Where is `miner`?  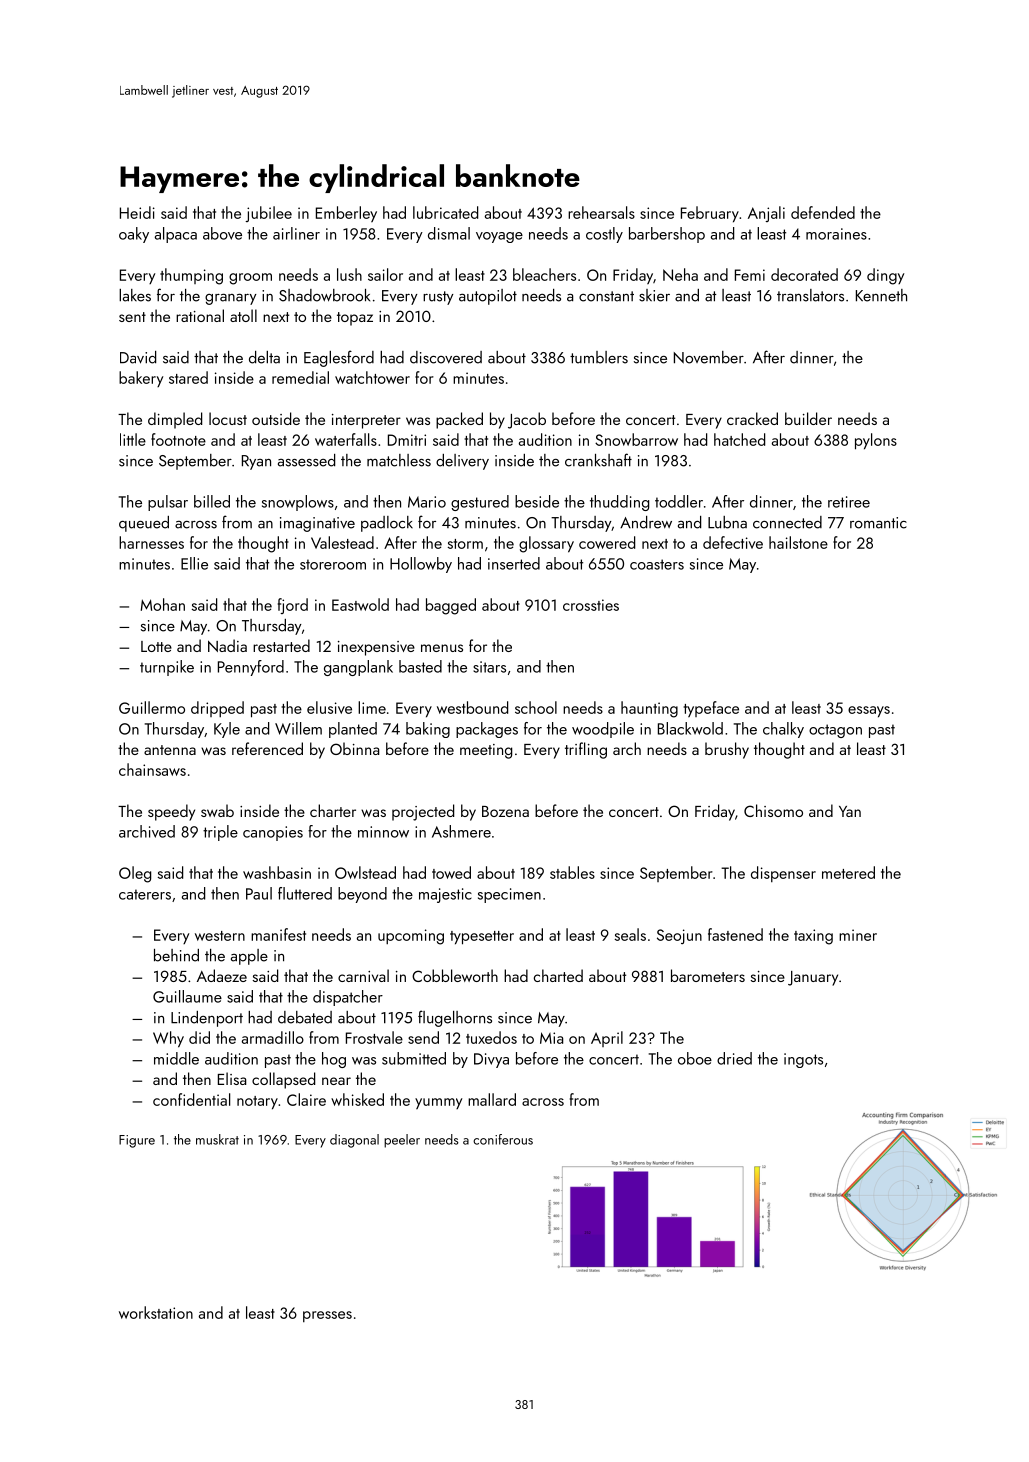
miner is located at coordinates (858, 935).
